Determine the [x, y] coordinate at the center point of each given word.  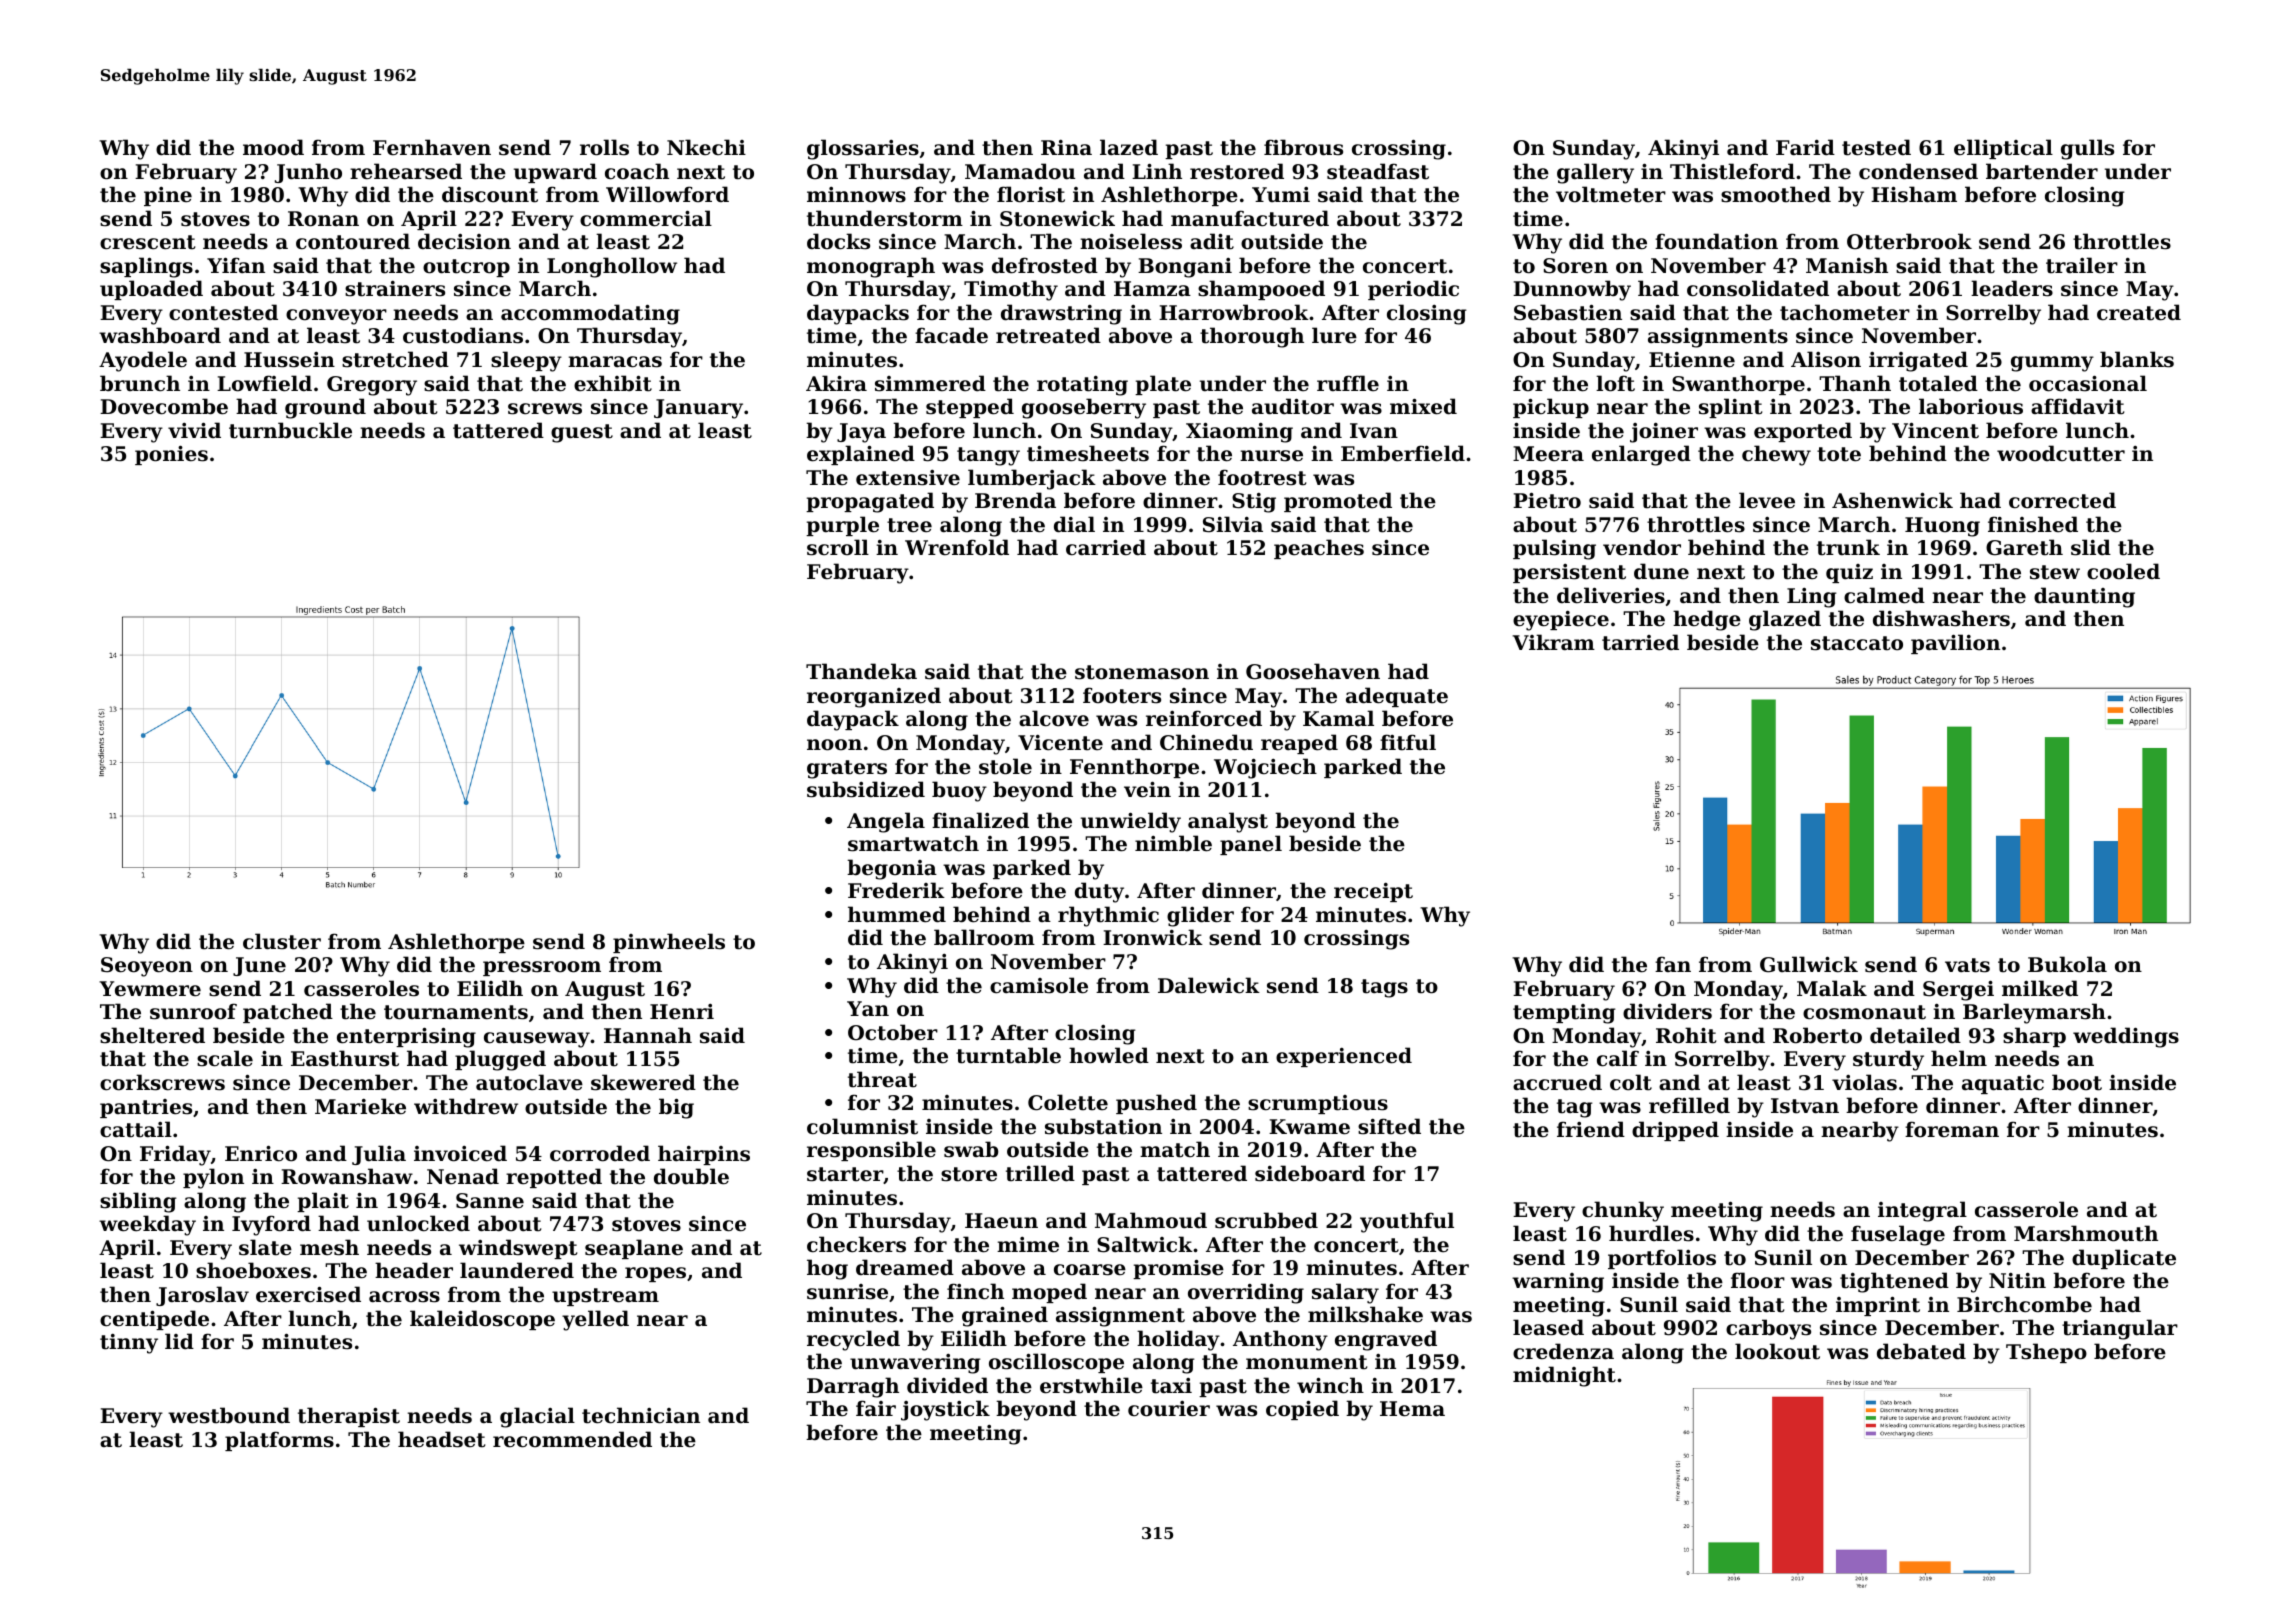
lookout [1777, 1351]
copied [1302, 1410]
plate [1163, 385]
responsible [871, 1151]
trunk [1848, 547]
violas [1864, 1082]
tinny [129, 1344]
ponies [171, 455]
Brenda [1015, 500]
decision [464, 241]
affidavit [2077, 406]
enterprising [406, 1038]
